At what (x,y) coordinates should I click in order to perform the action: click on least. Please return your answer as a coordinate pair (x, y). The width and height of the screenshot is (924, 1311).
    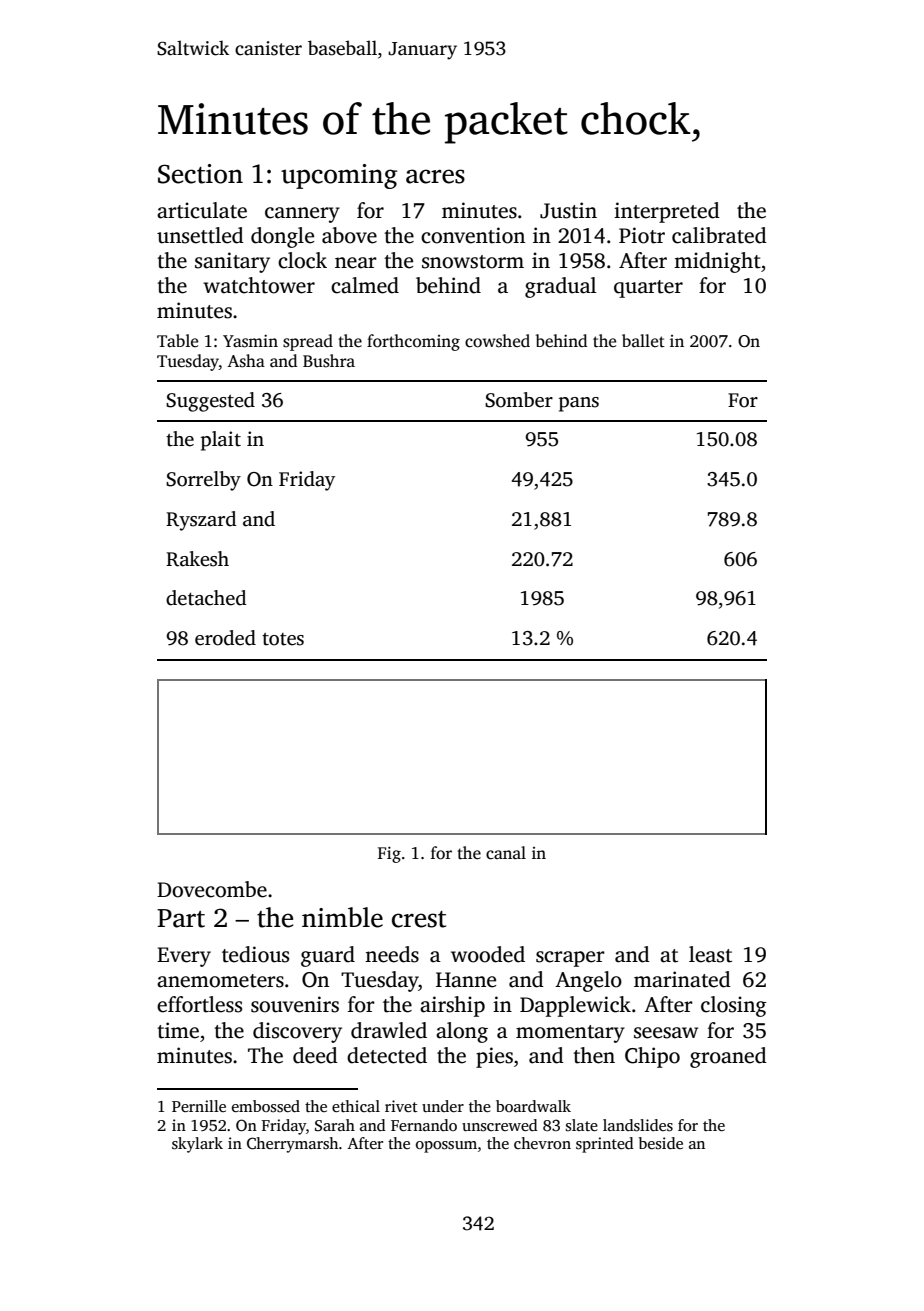
    Looking at the image, I should click on (710, 954).
